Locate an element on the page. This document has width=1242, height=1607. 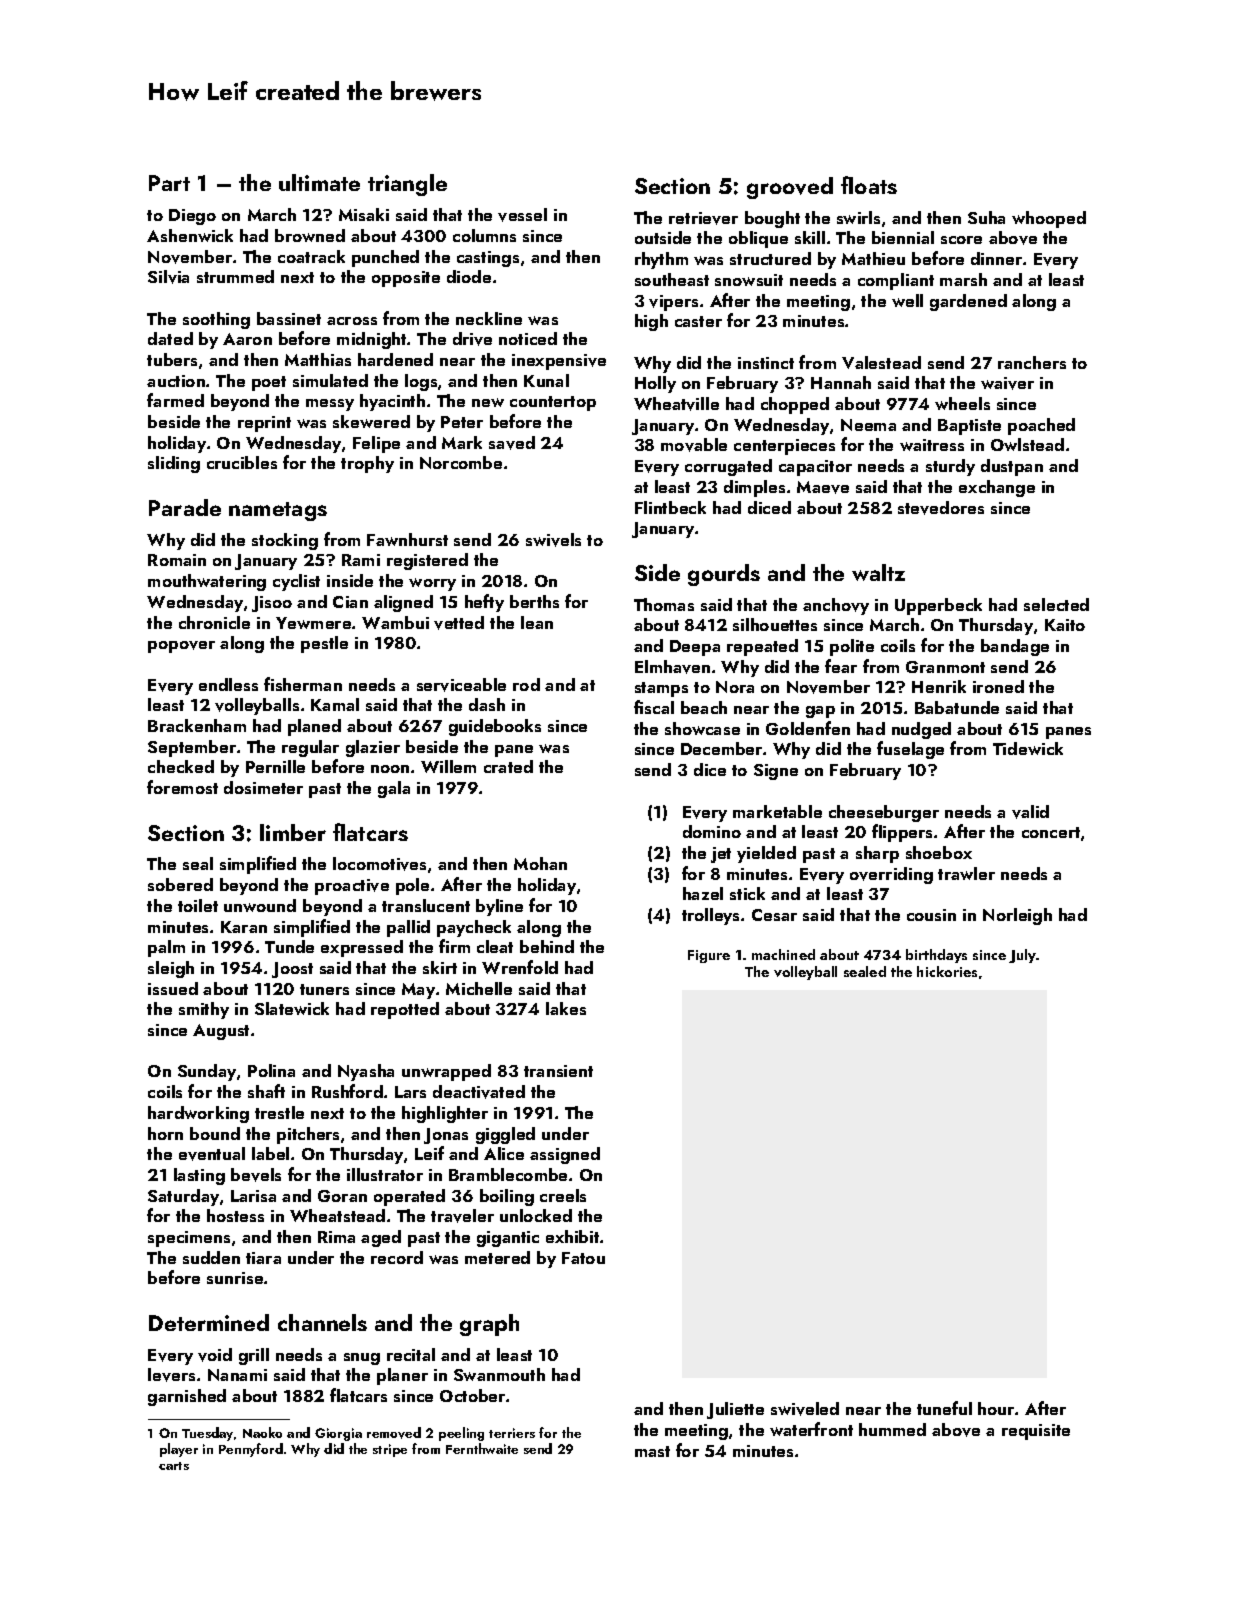
vessel is located at coordinates (522, 215).
